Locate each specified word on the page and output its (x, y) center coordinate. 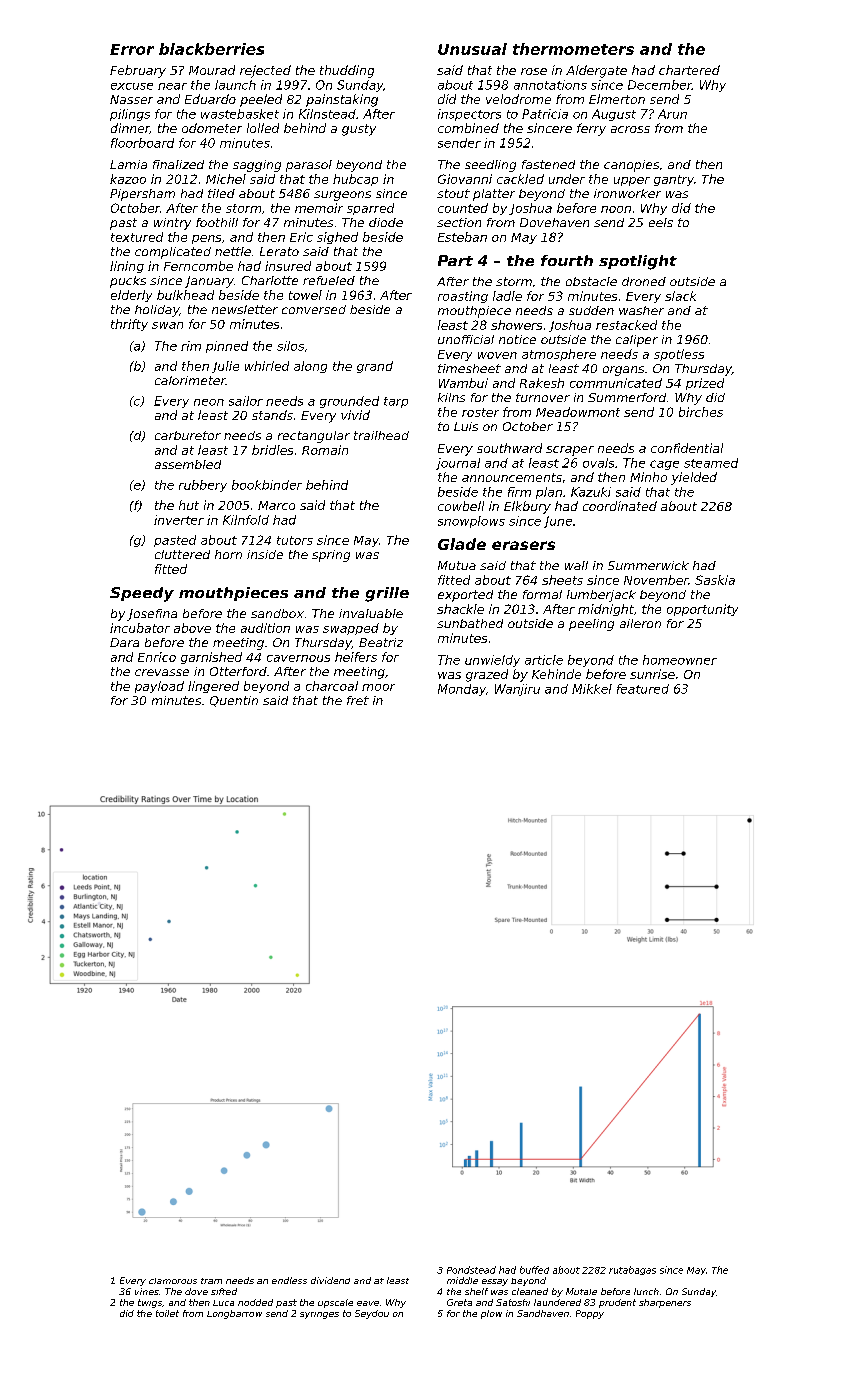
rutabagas (632, 1270)
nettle (233, 251)
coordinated (620, 506)
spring (331, 556)
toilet (167, 1313)
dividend (330, 1280)
